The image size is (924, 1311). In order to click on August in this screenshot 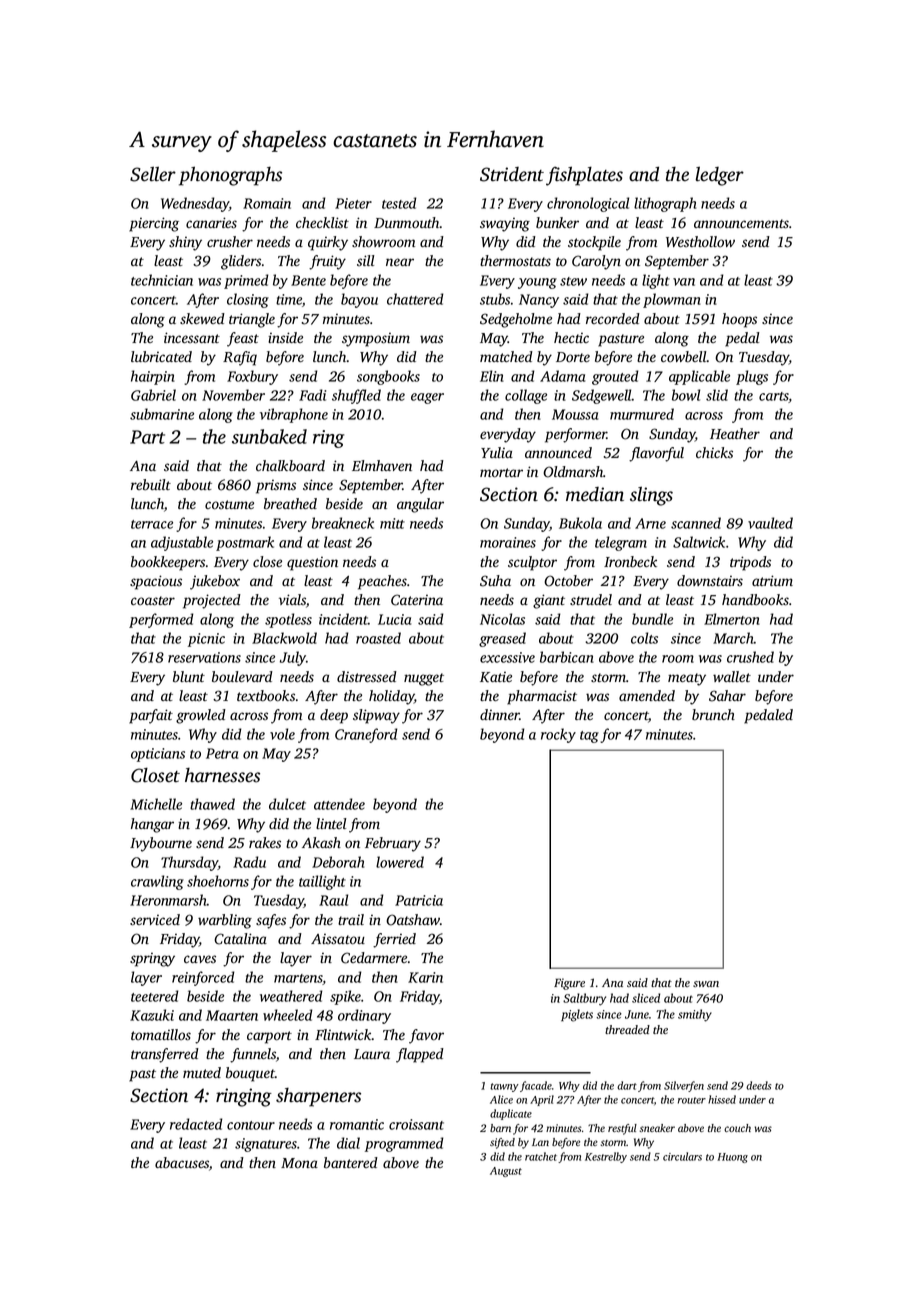, I will do `click(506, 1172)`.
